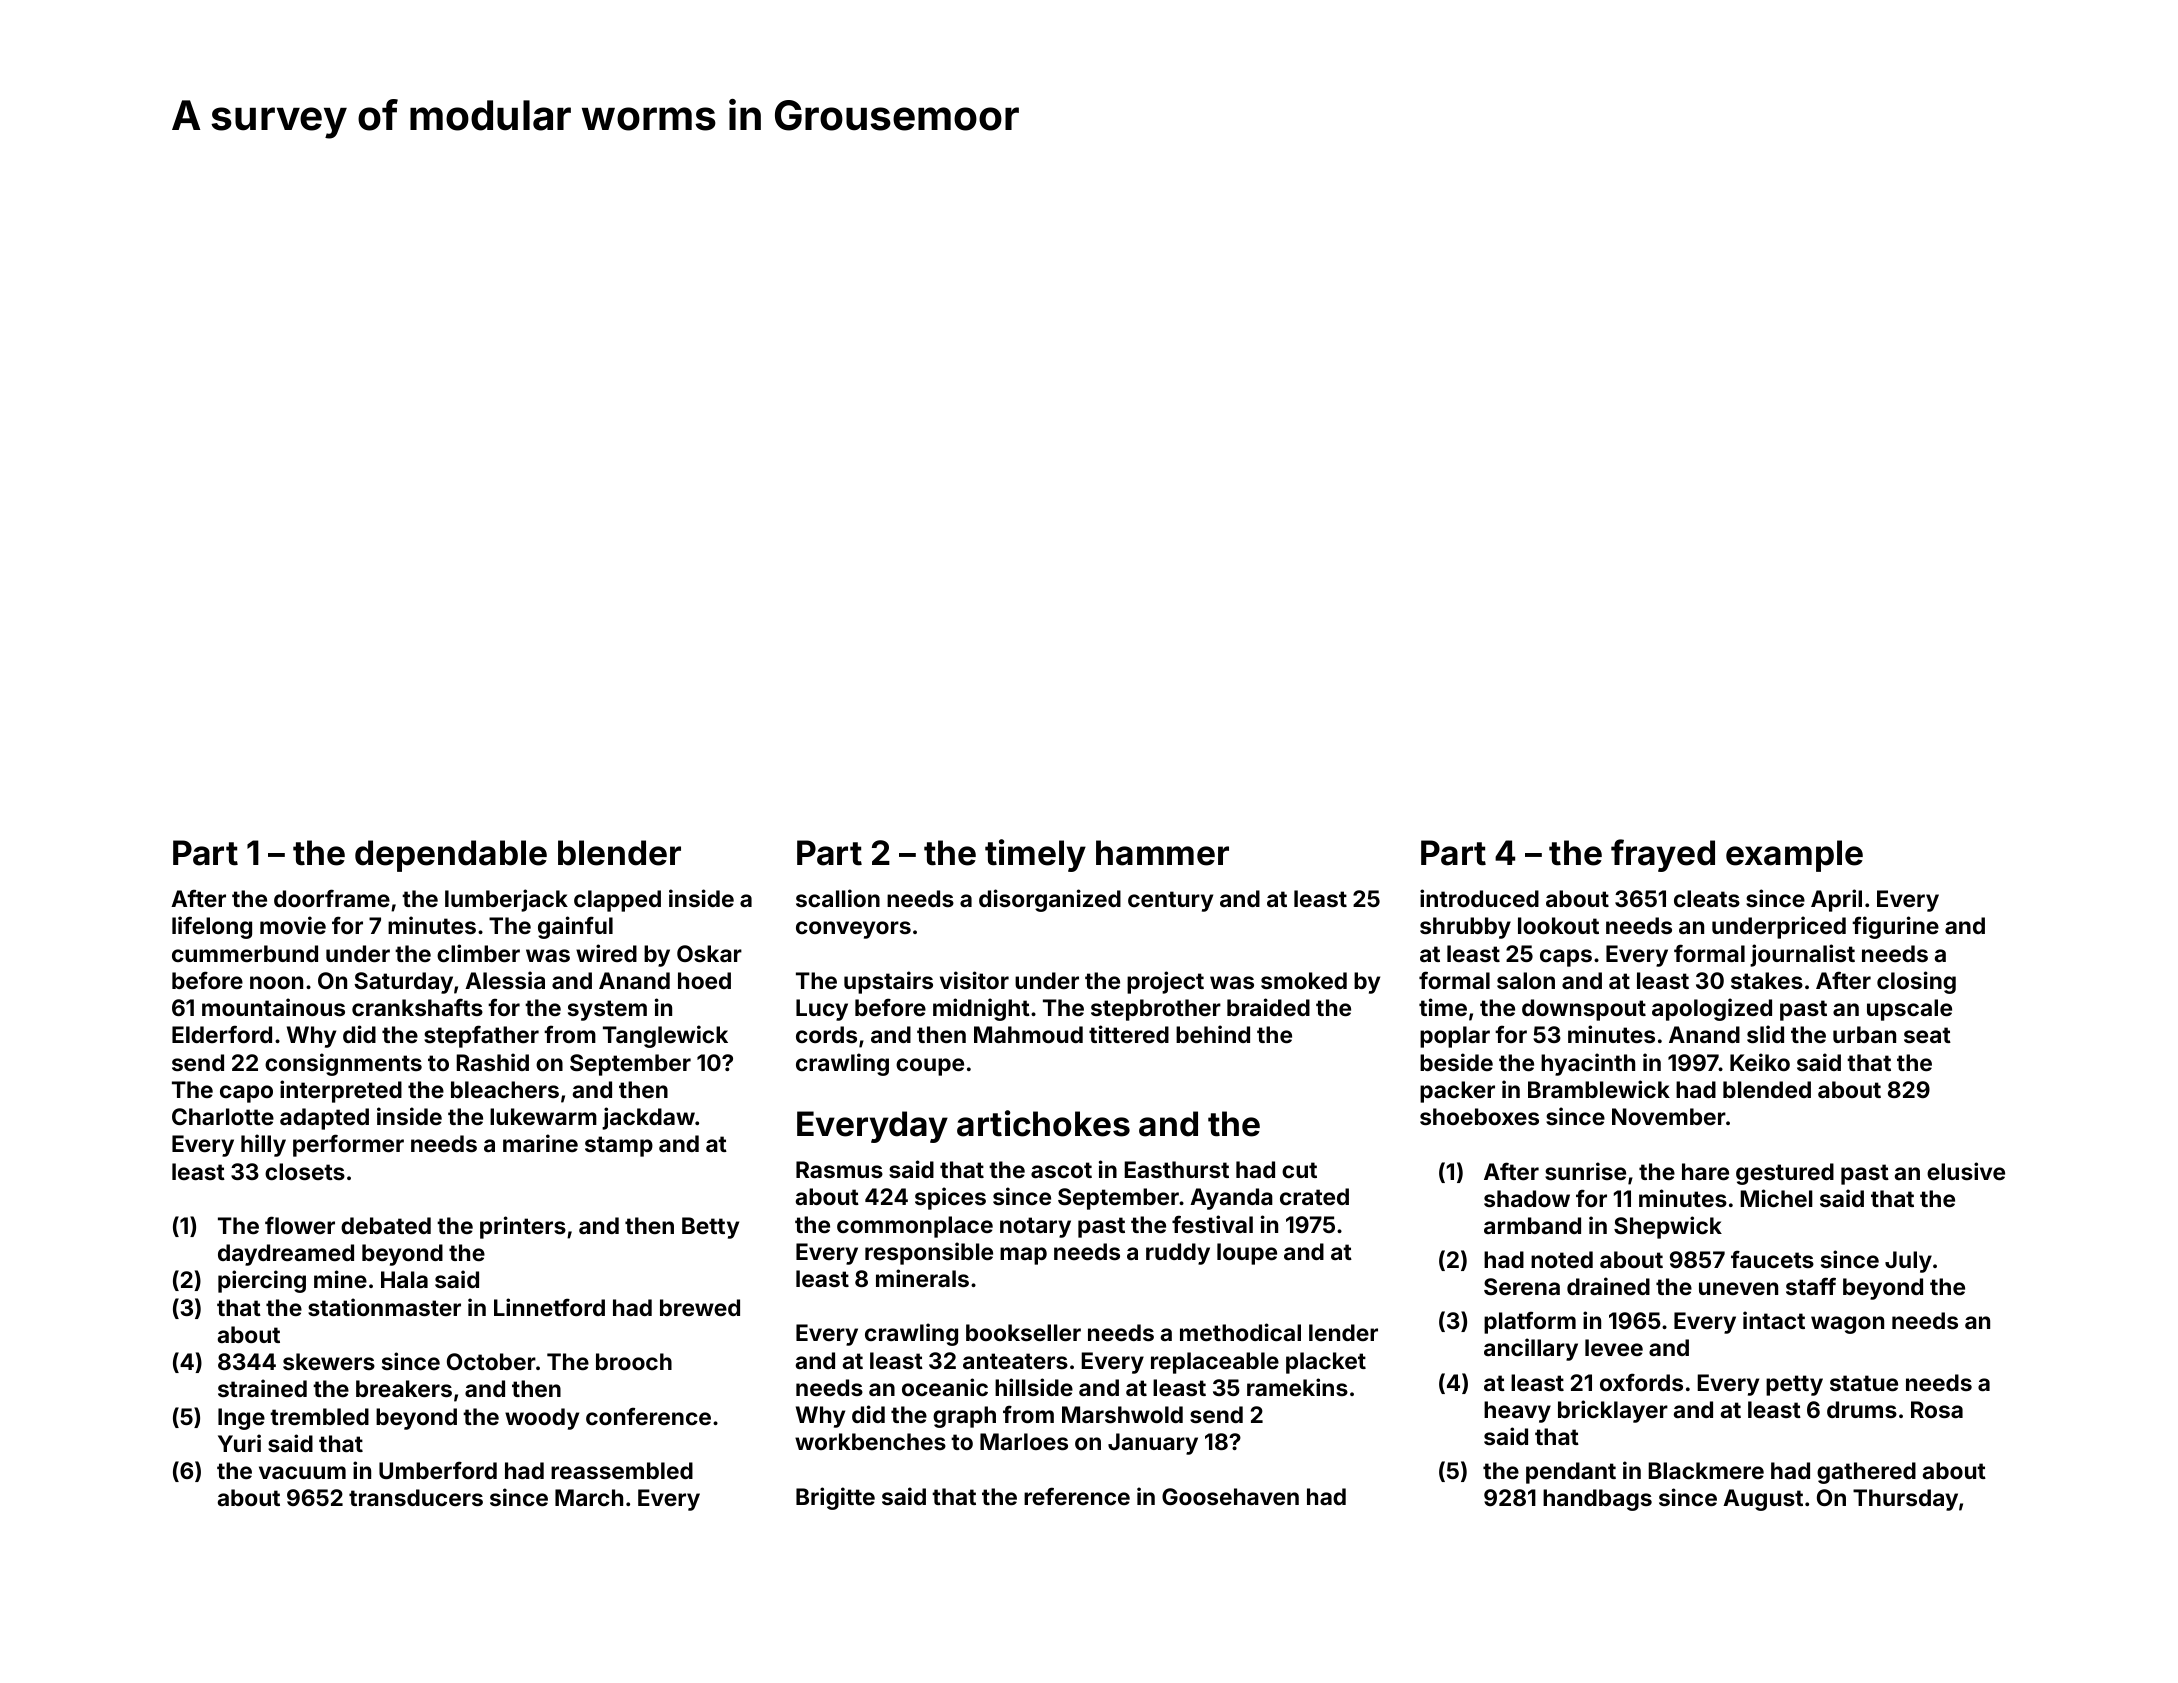  I want to click on Marloes, so click(1024, 1441).
